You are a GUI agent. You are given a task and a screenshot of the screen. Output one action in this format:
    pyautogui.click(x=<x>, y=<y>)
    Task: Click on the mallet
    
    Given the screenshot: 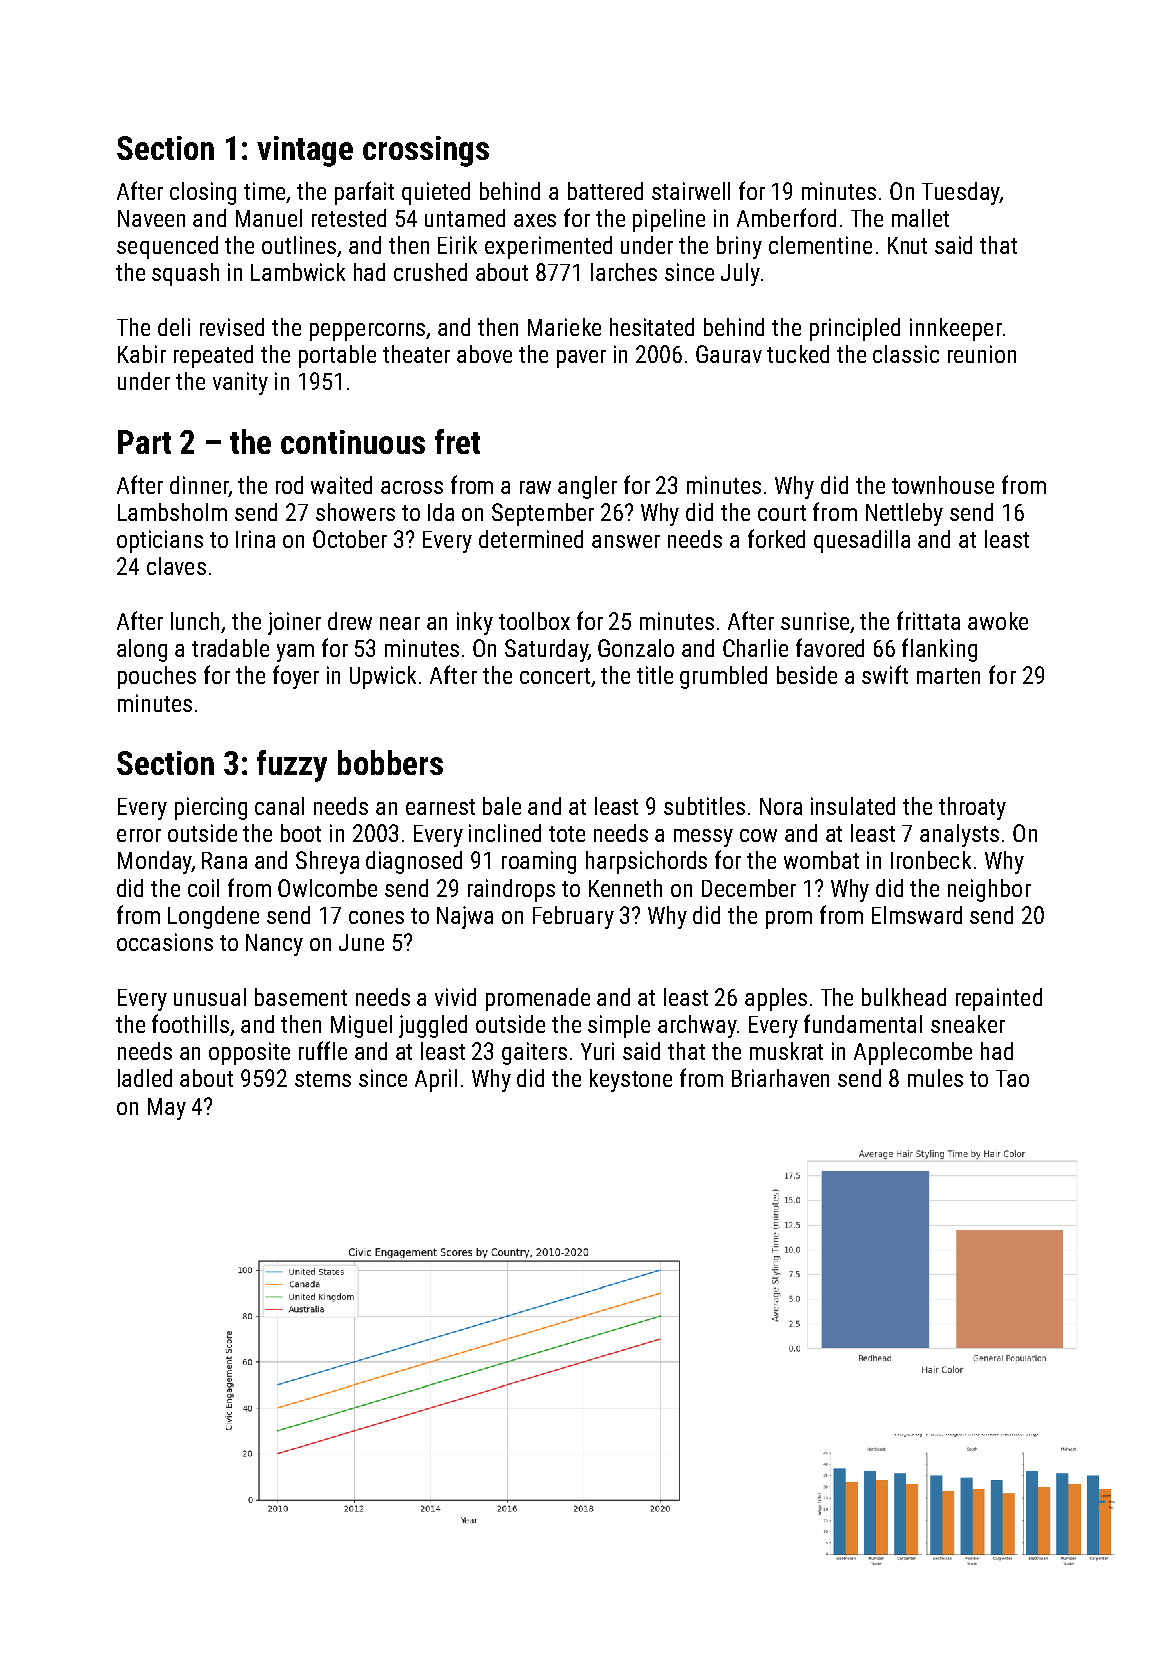 What is the action you would take?
    pyautogui.click(x=920, y=218)
